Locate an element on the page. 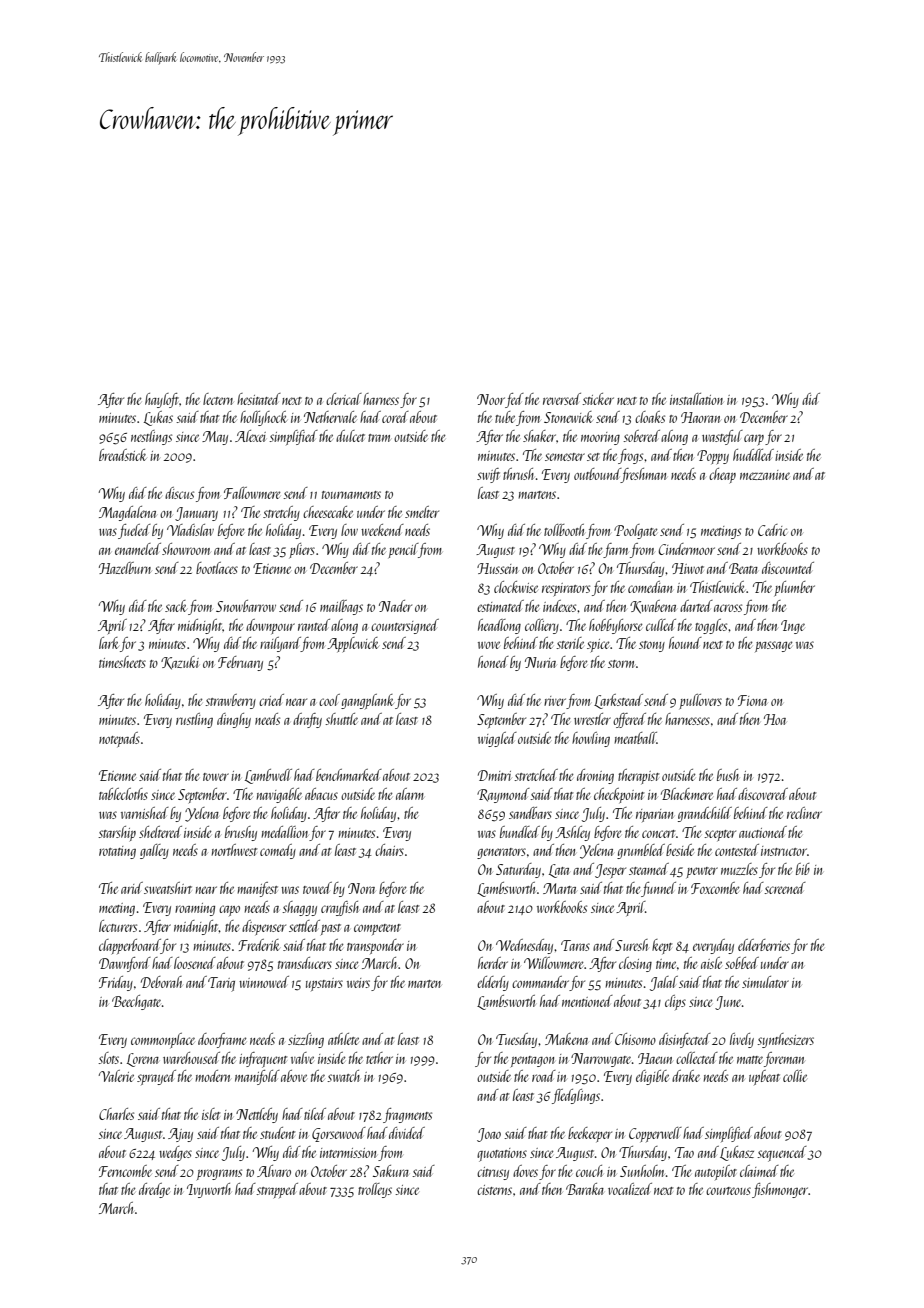  cried is located at coordinates (271, 700).
